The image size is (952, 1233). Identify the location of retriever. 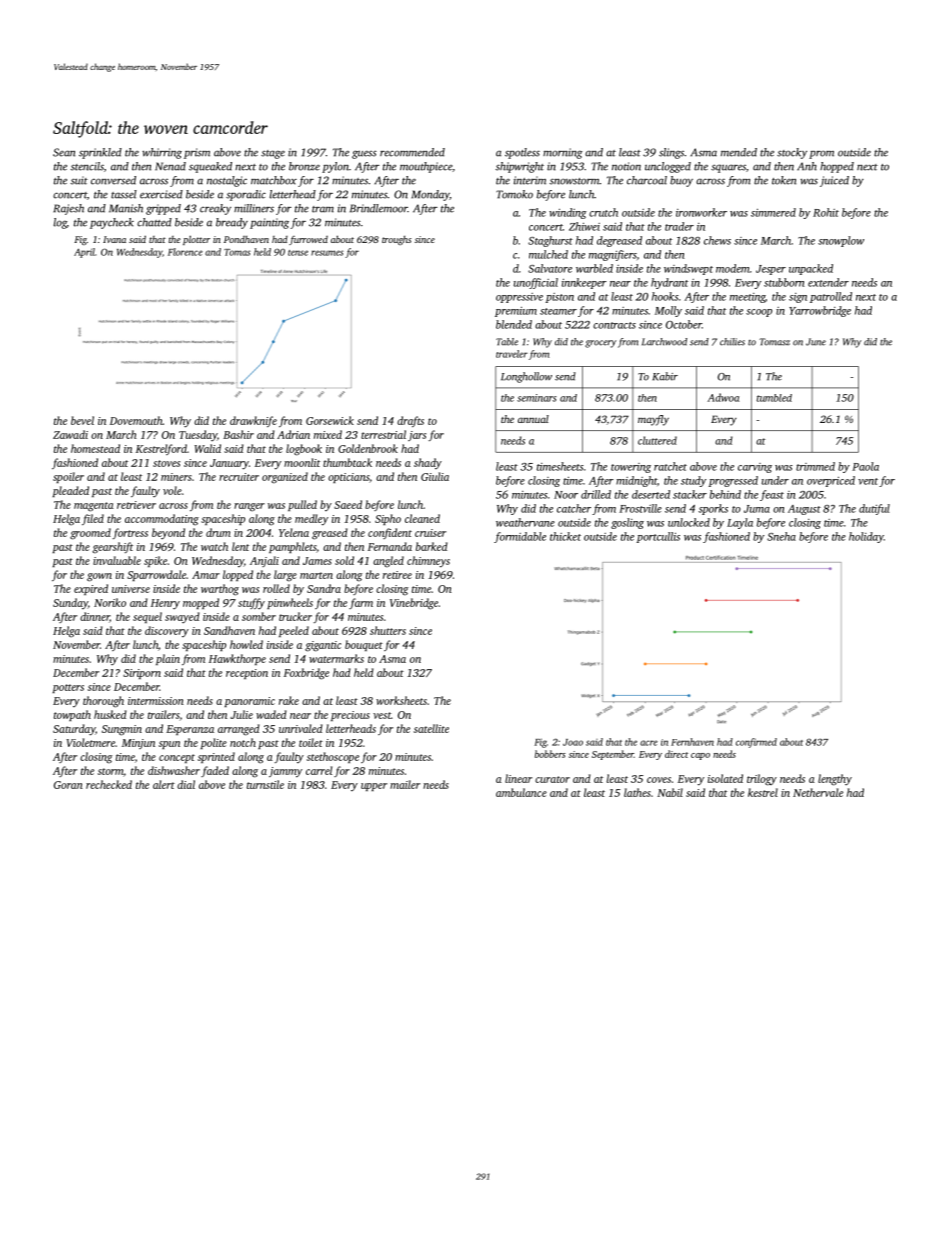
(136, 505).
